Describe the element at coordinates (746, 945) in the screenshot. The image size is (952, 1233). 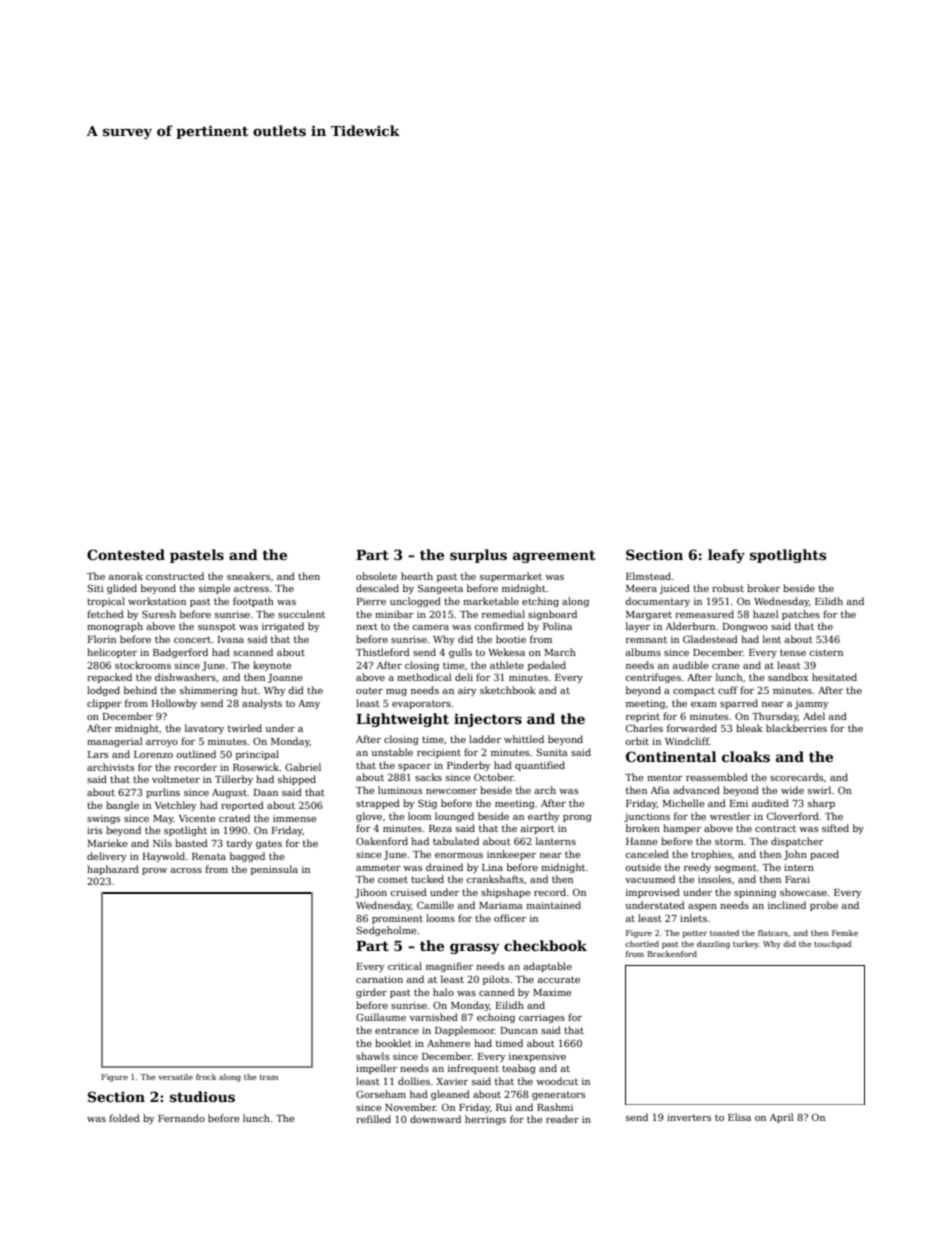
I see `turkey` at that location.
